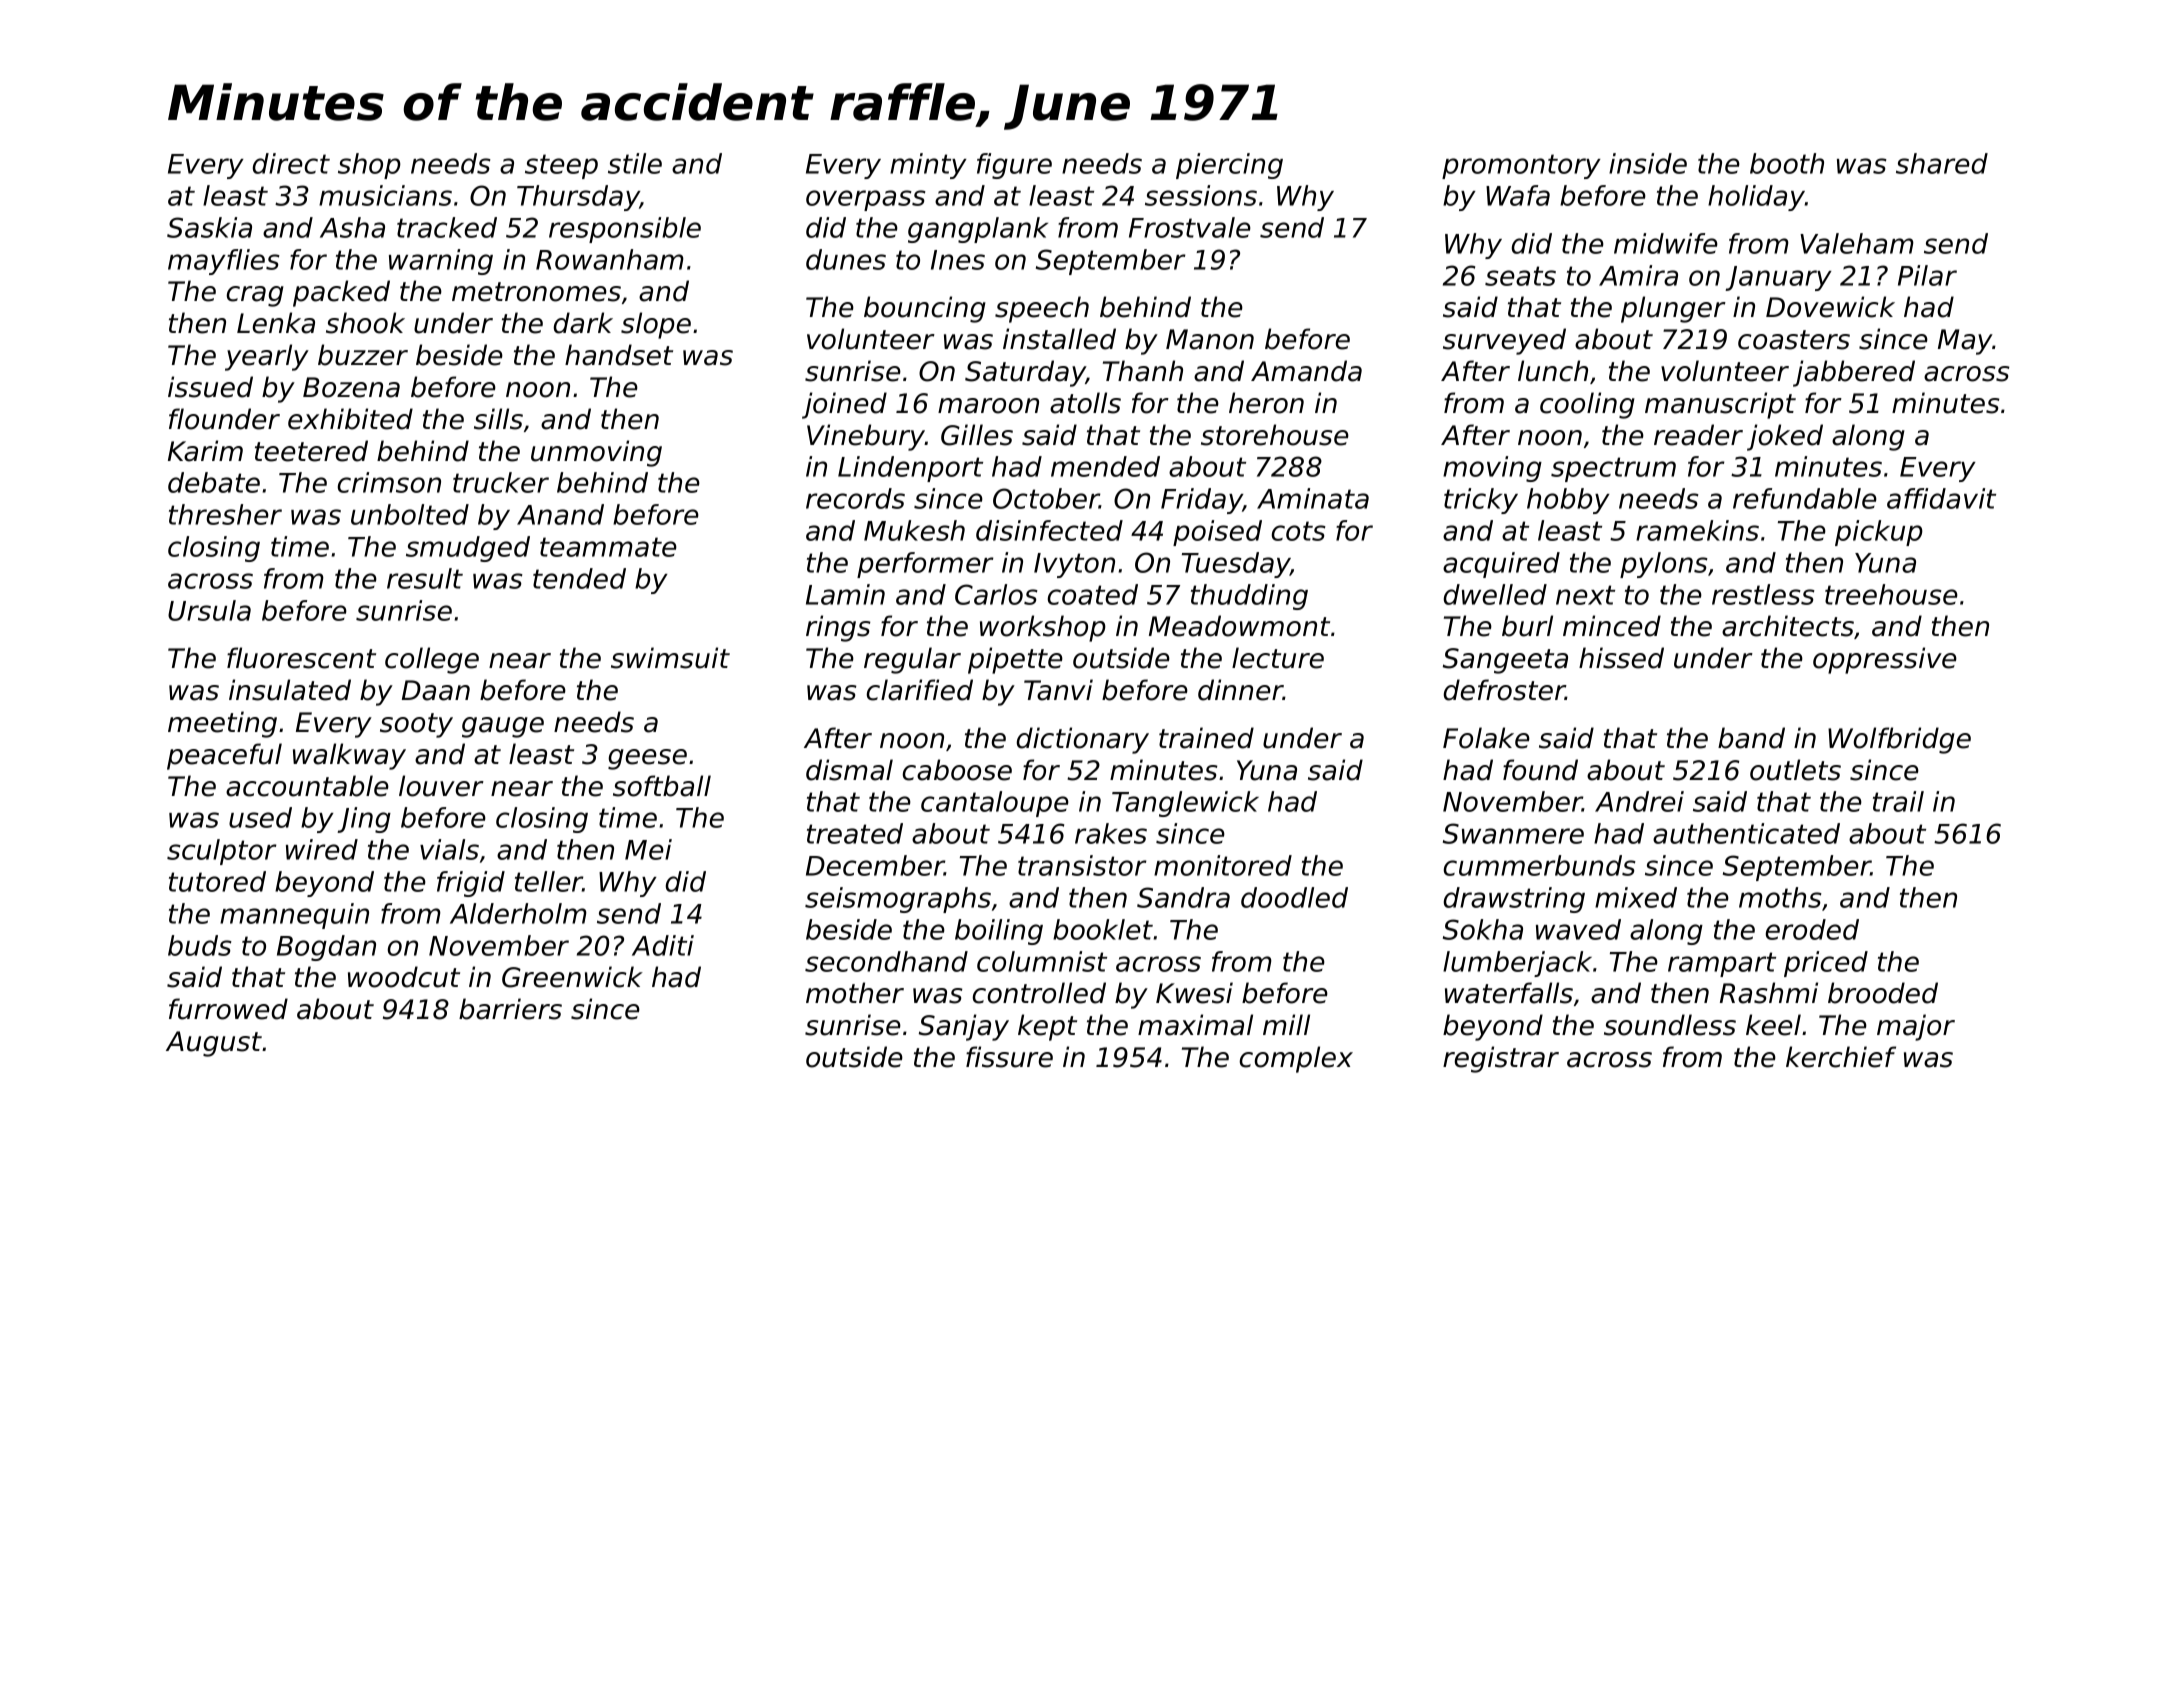 This screenshot has width=2178, height=1683. I want to click on mother, so click(855, 993).
